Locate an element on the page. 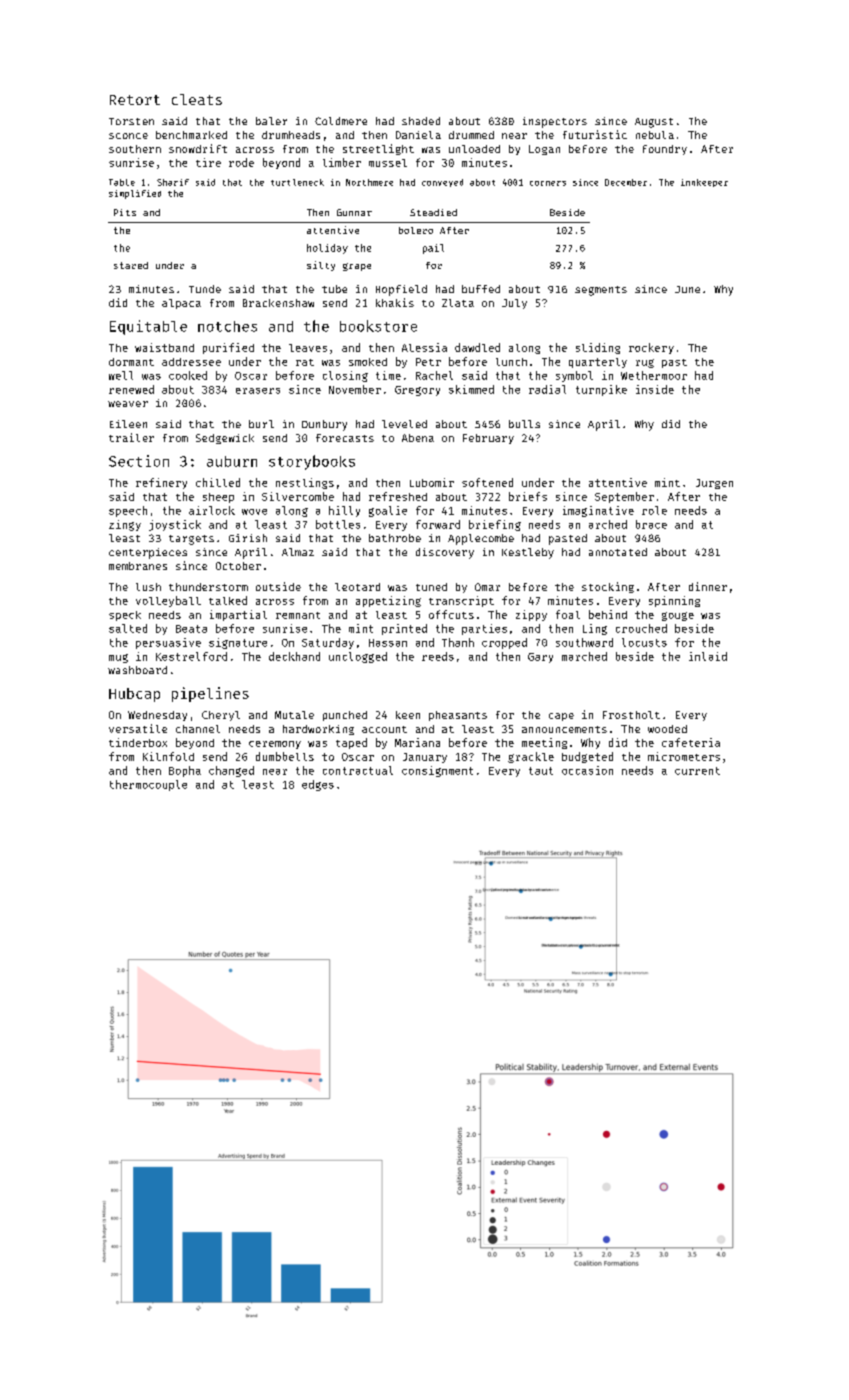 This page has height=1400, width=849. versatile is located at coordinates (138, 728).
